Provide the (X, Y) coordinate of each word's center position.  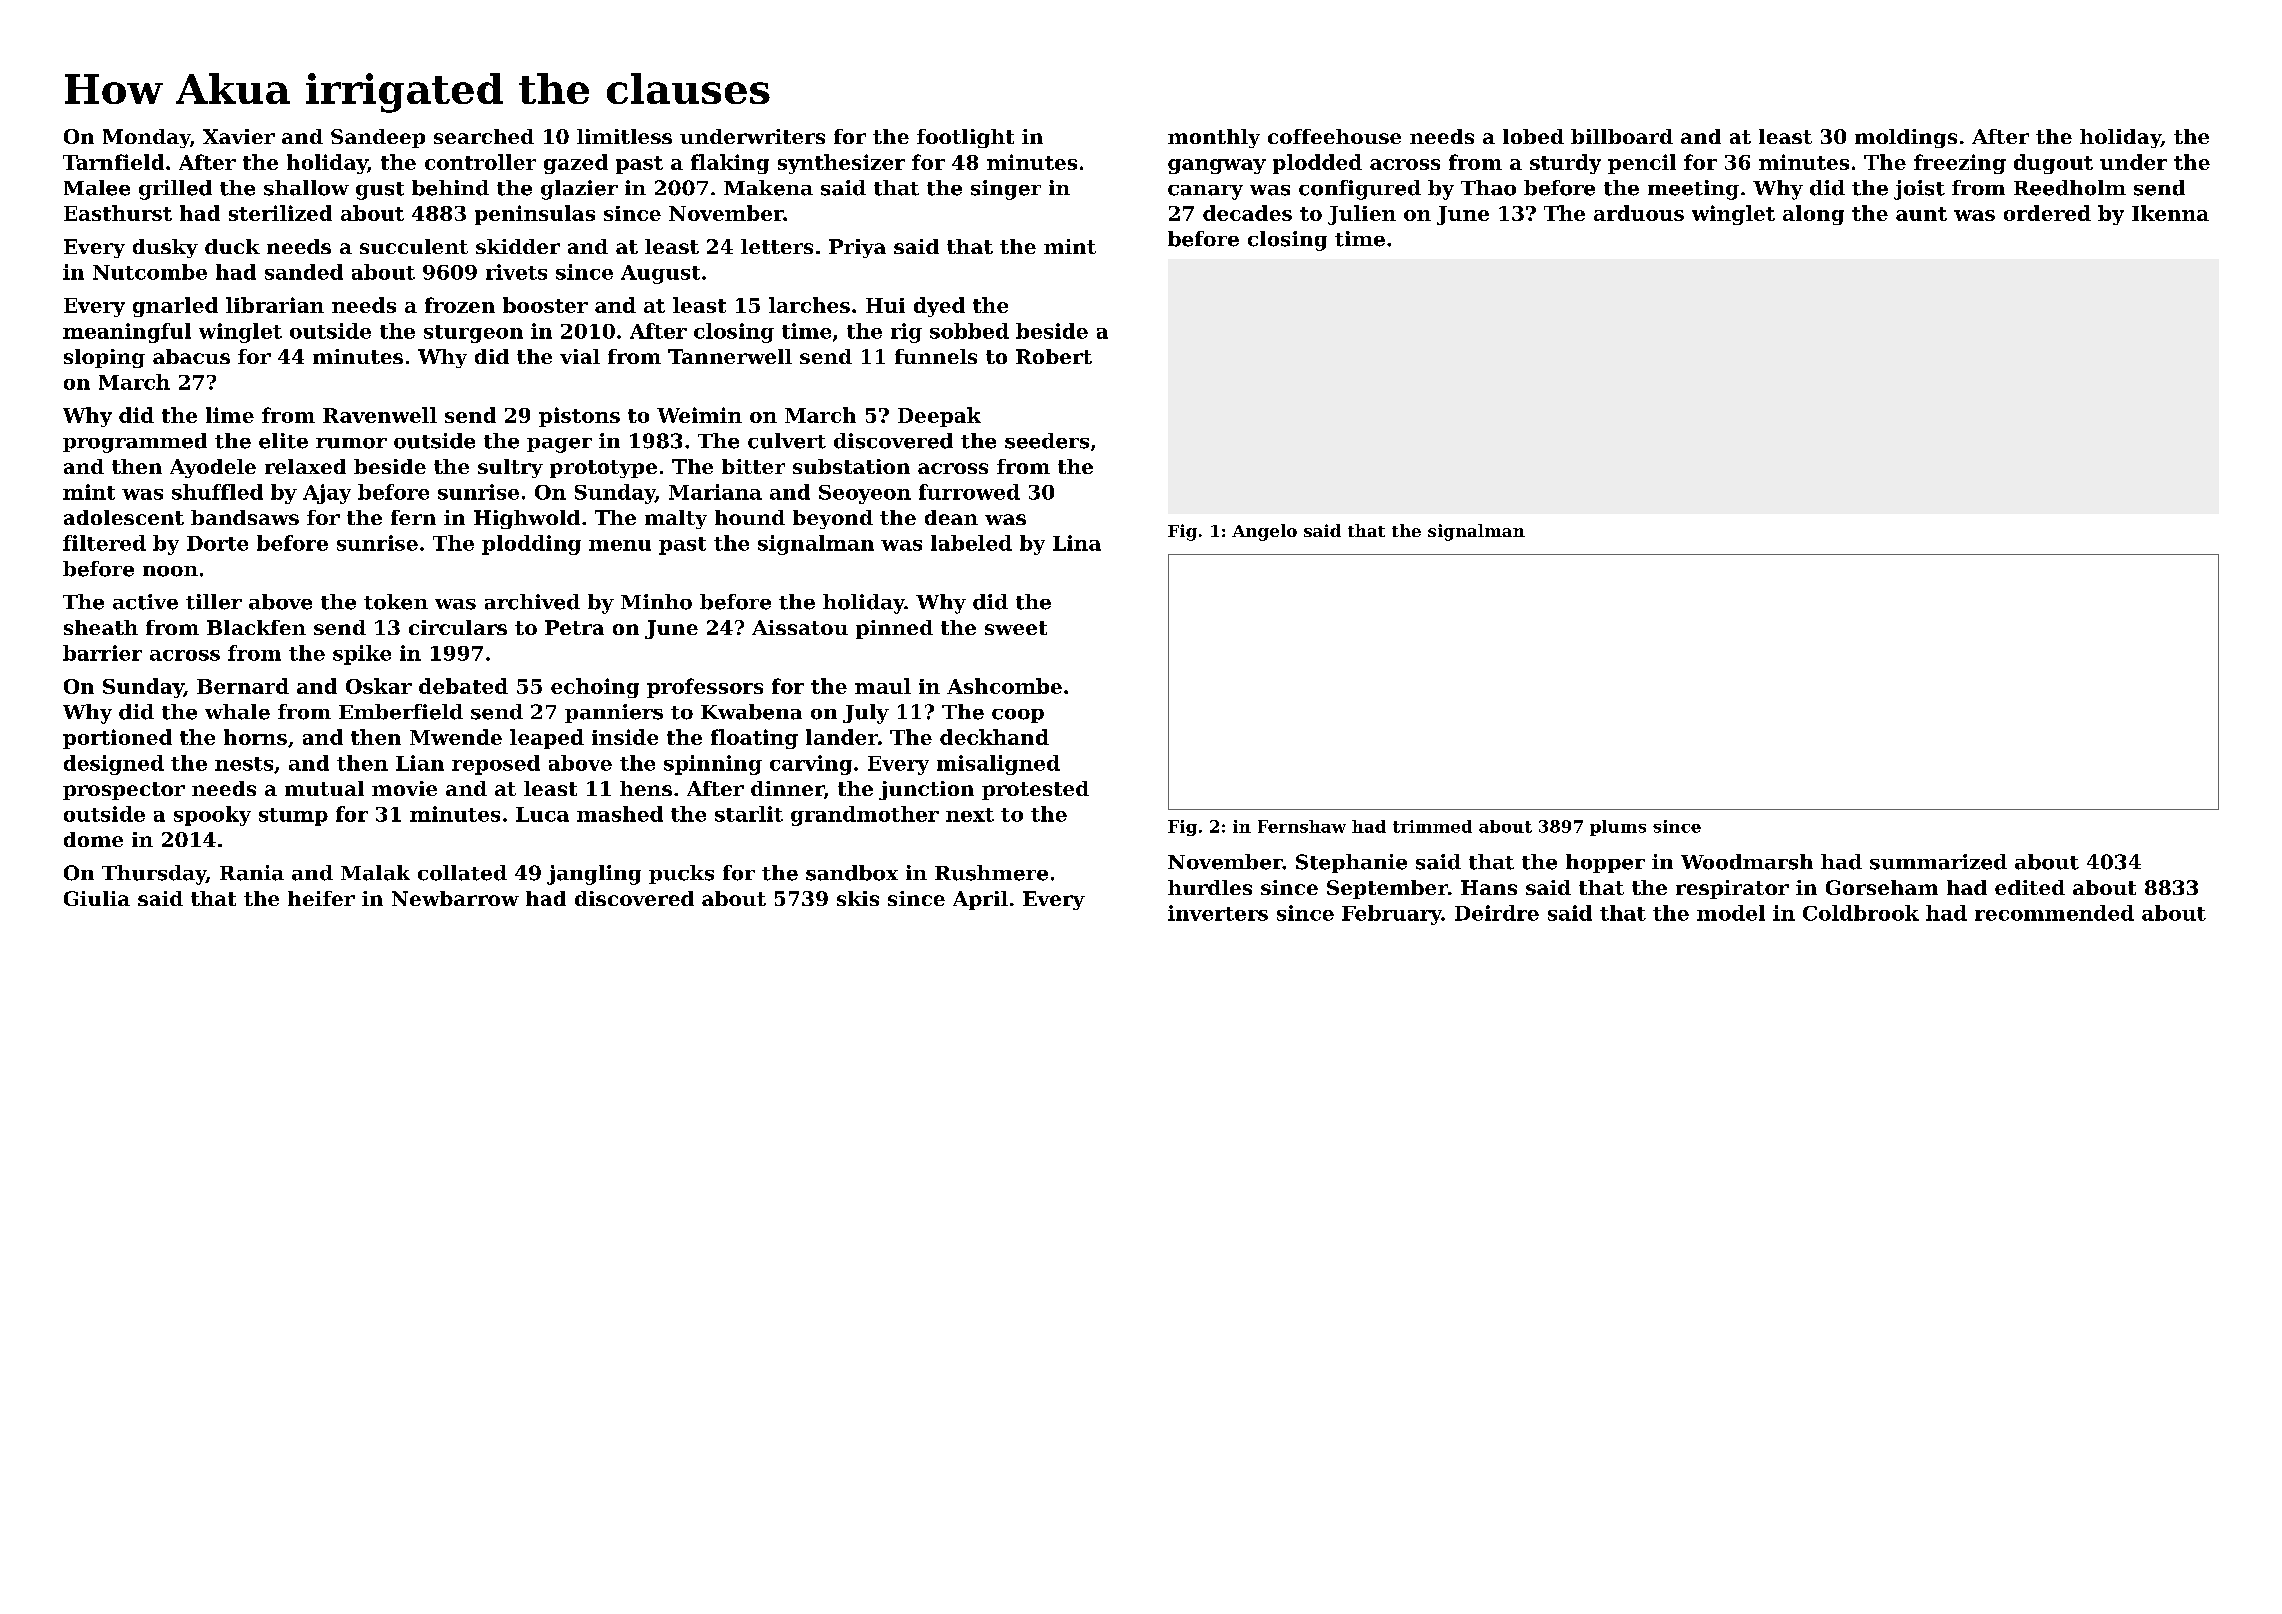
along (1813, 215)
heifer (321, 898)
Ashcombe (1004, 686)
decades (1247, 213)
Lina (1077, 543)
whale (237, 712)
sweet (1016, 628)
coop (1018, 716)
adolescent (124, 517)
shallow (306, 188)
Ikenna (2170, 213)
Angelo (1264, 532)
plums (1618, 828)
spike (362, 655)
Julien (1362, 215)
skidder (518, 246)
